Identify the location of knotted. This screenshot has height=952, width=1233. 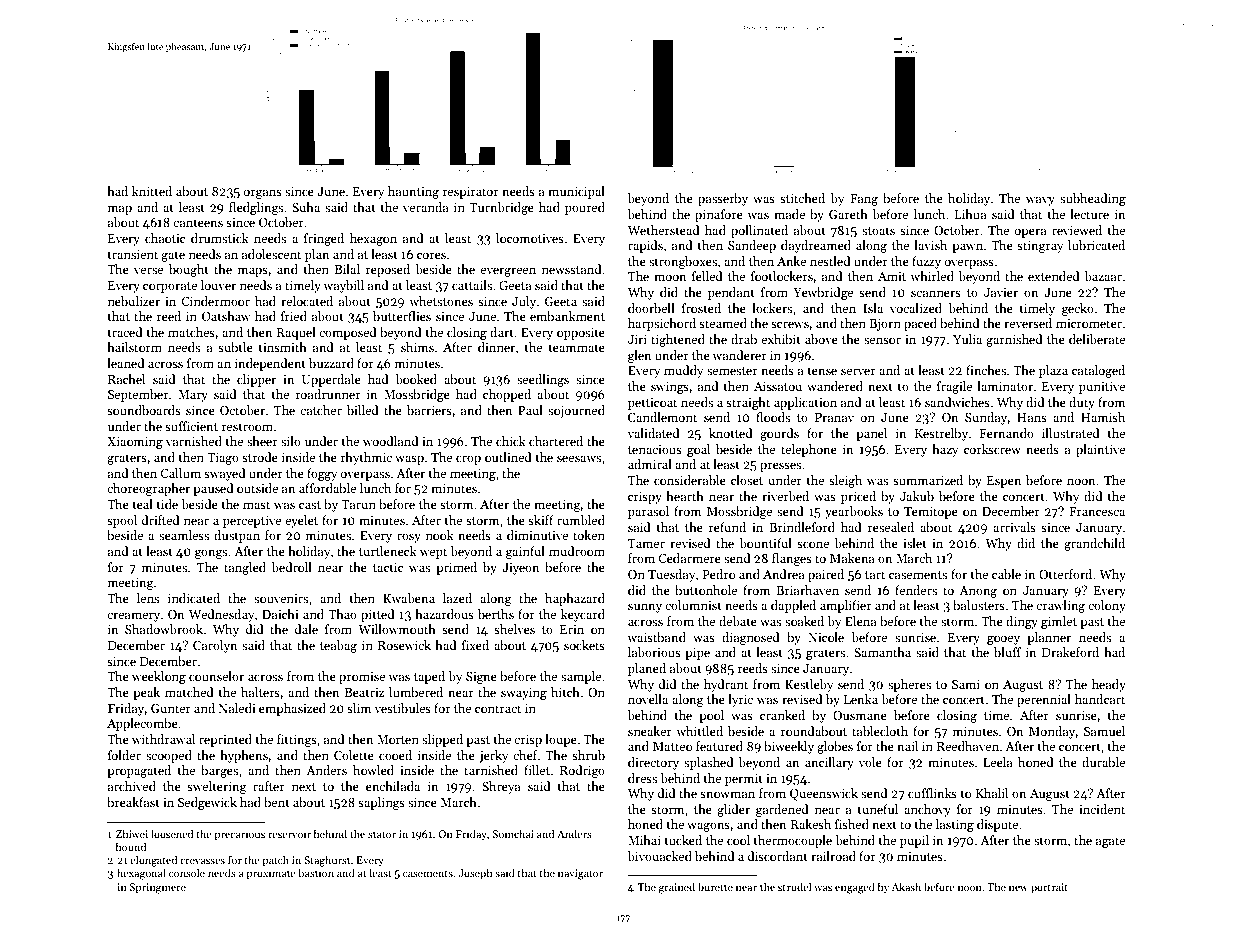
(731, 433).
